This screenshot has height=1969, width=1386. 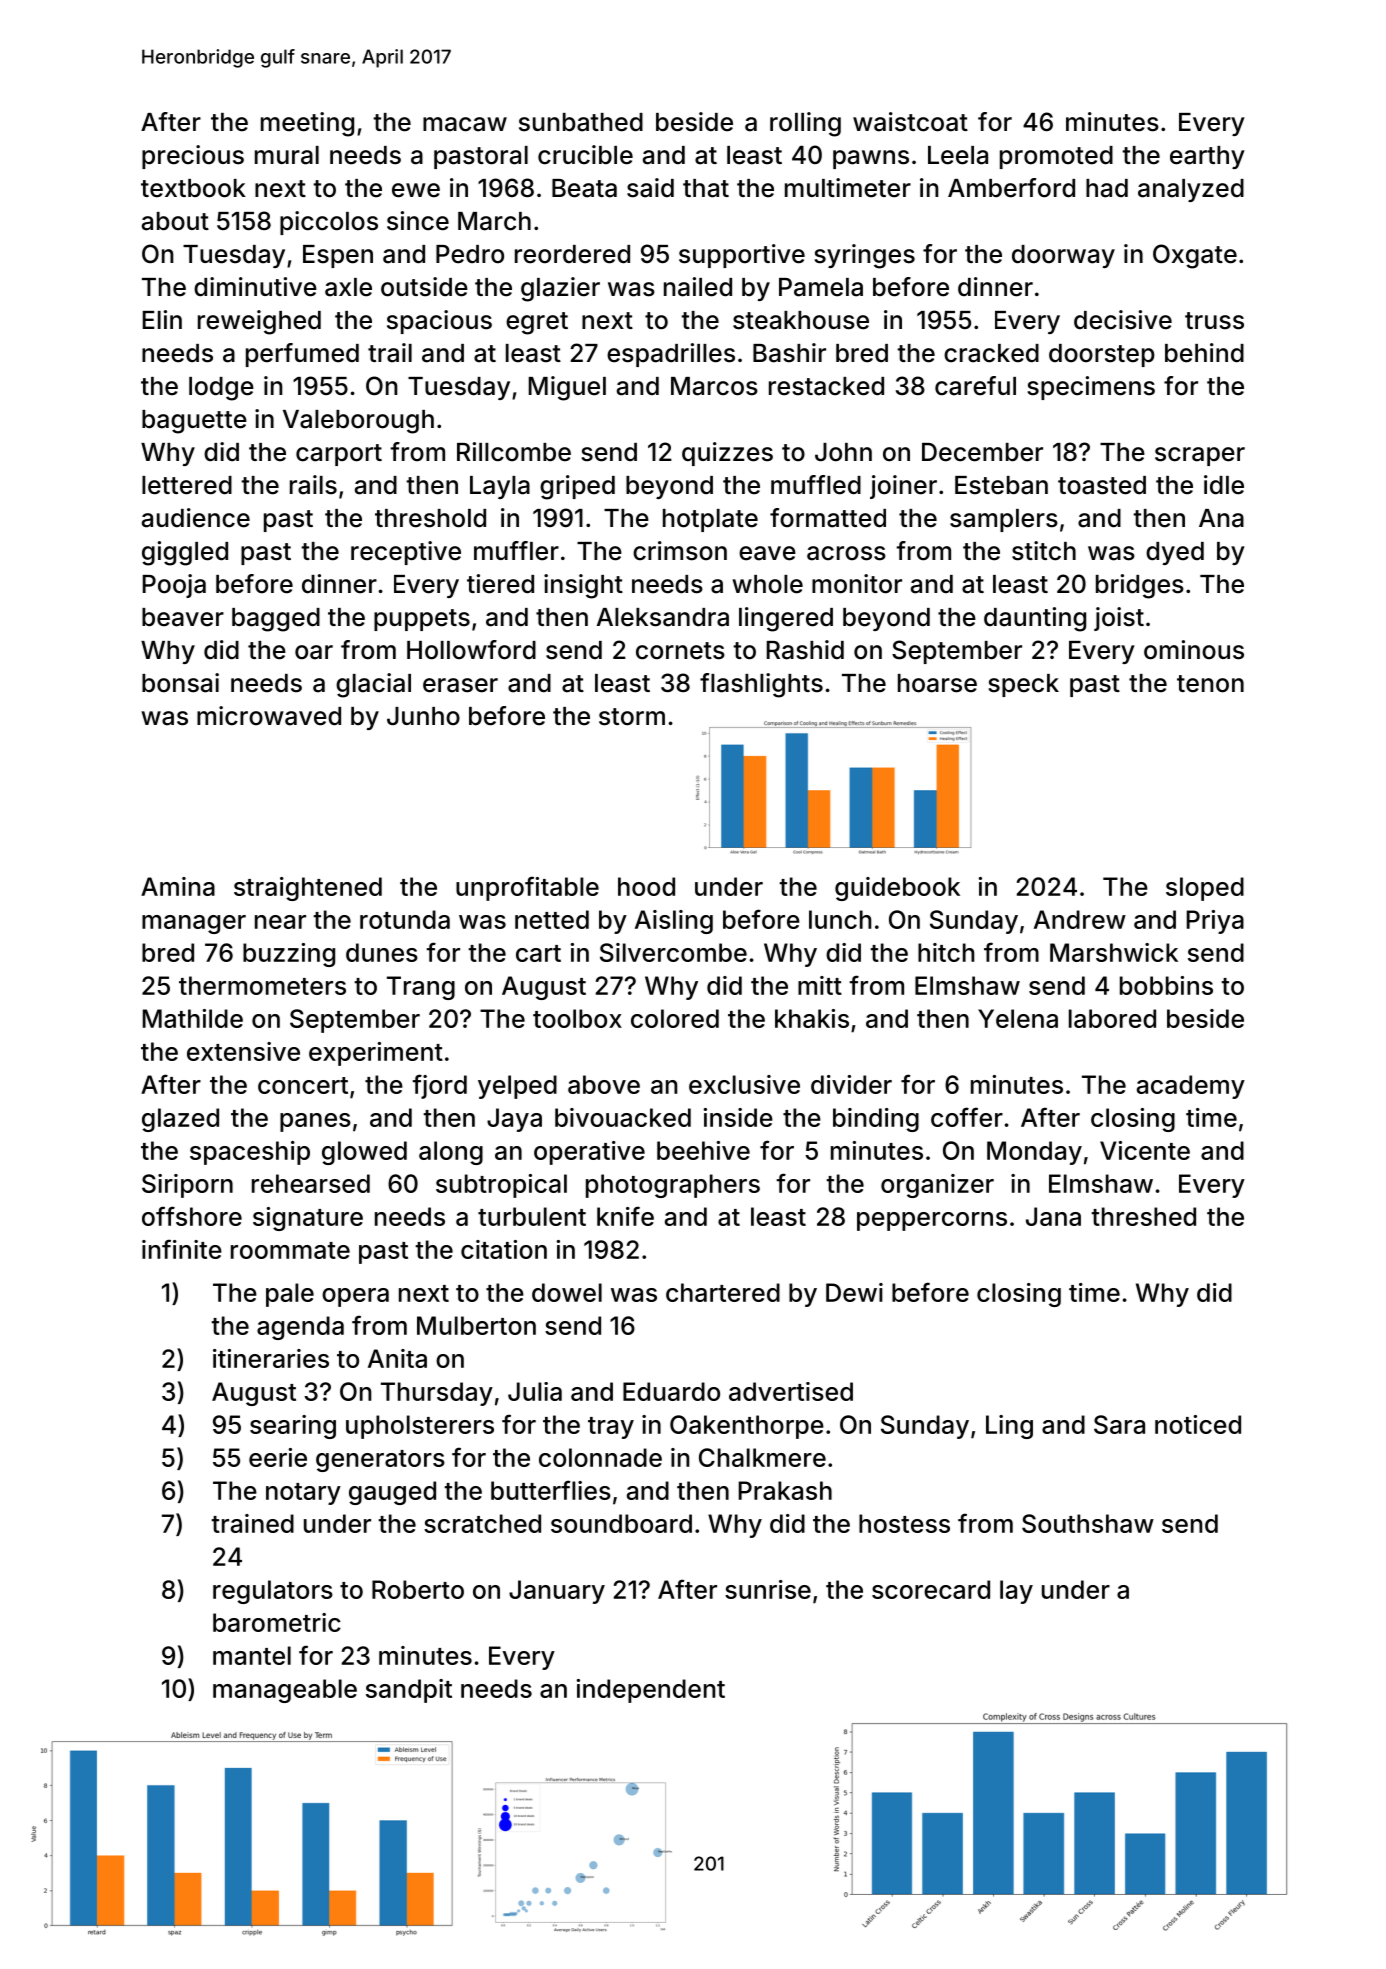 I want to click on supportive, so click(x=742, y=256).
